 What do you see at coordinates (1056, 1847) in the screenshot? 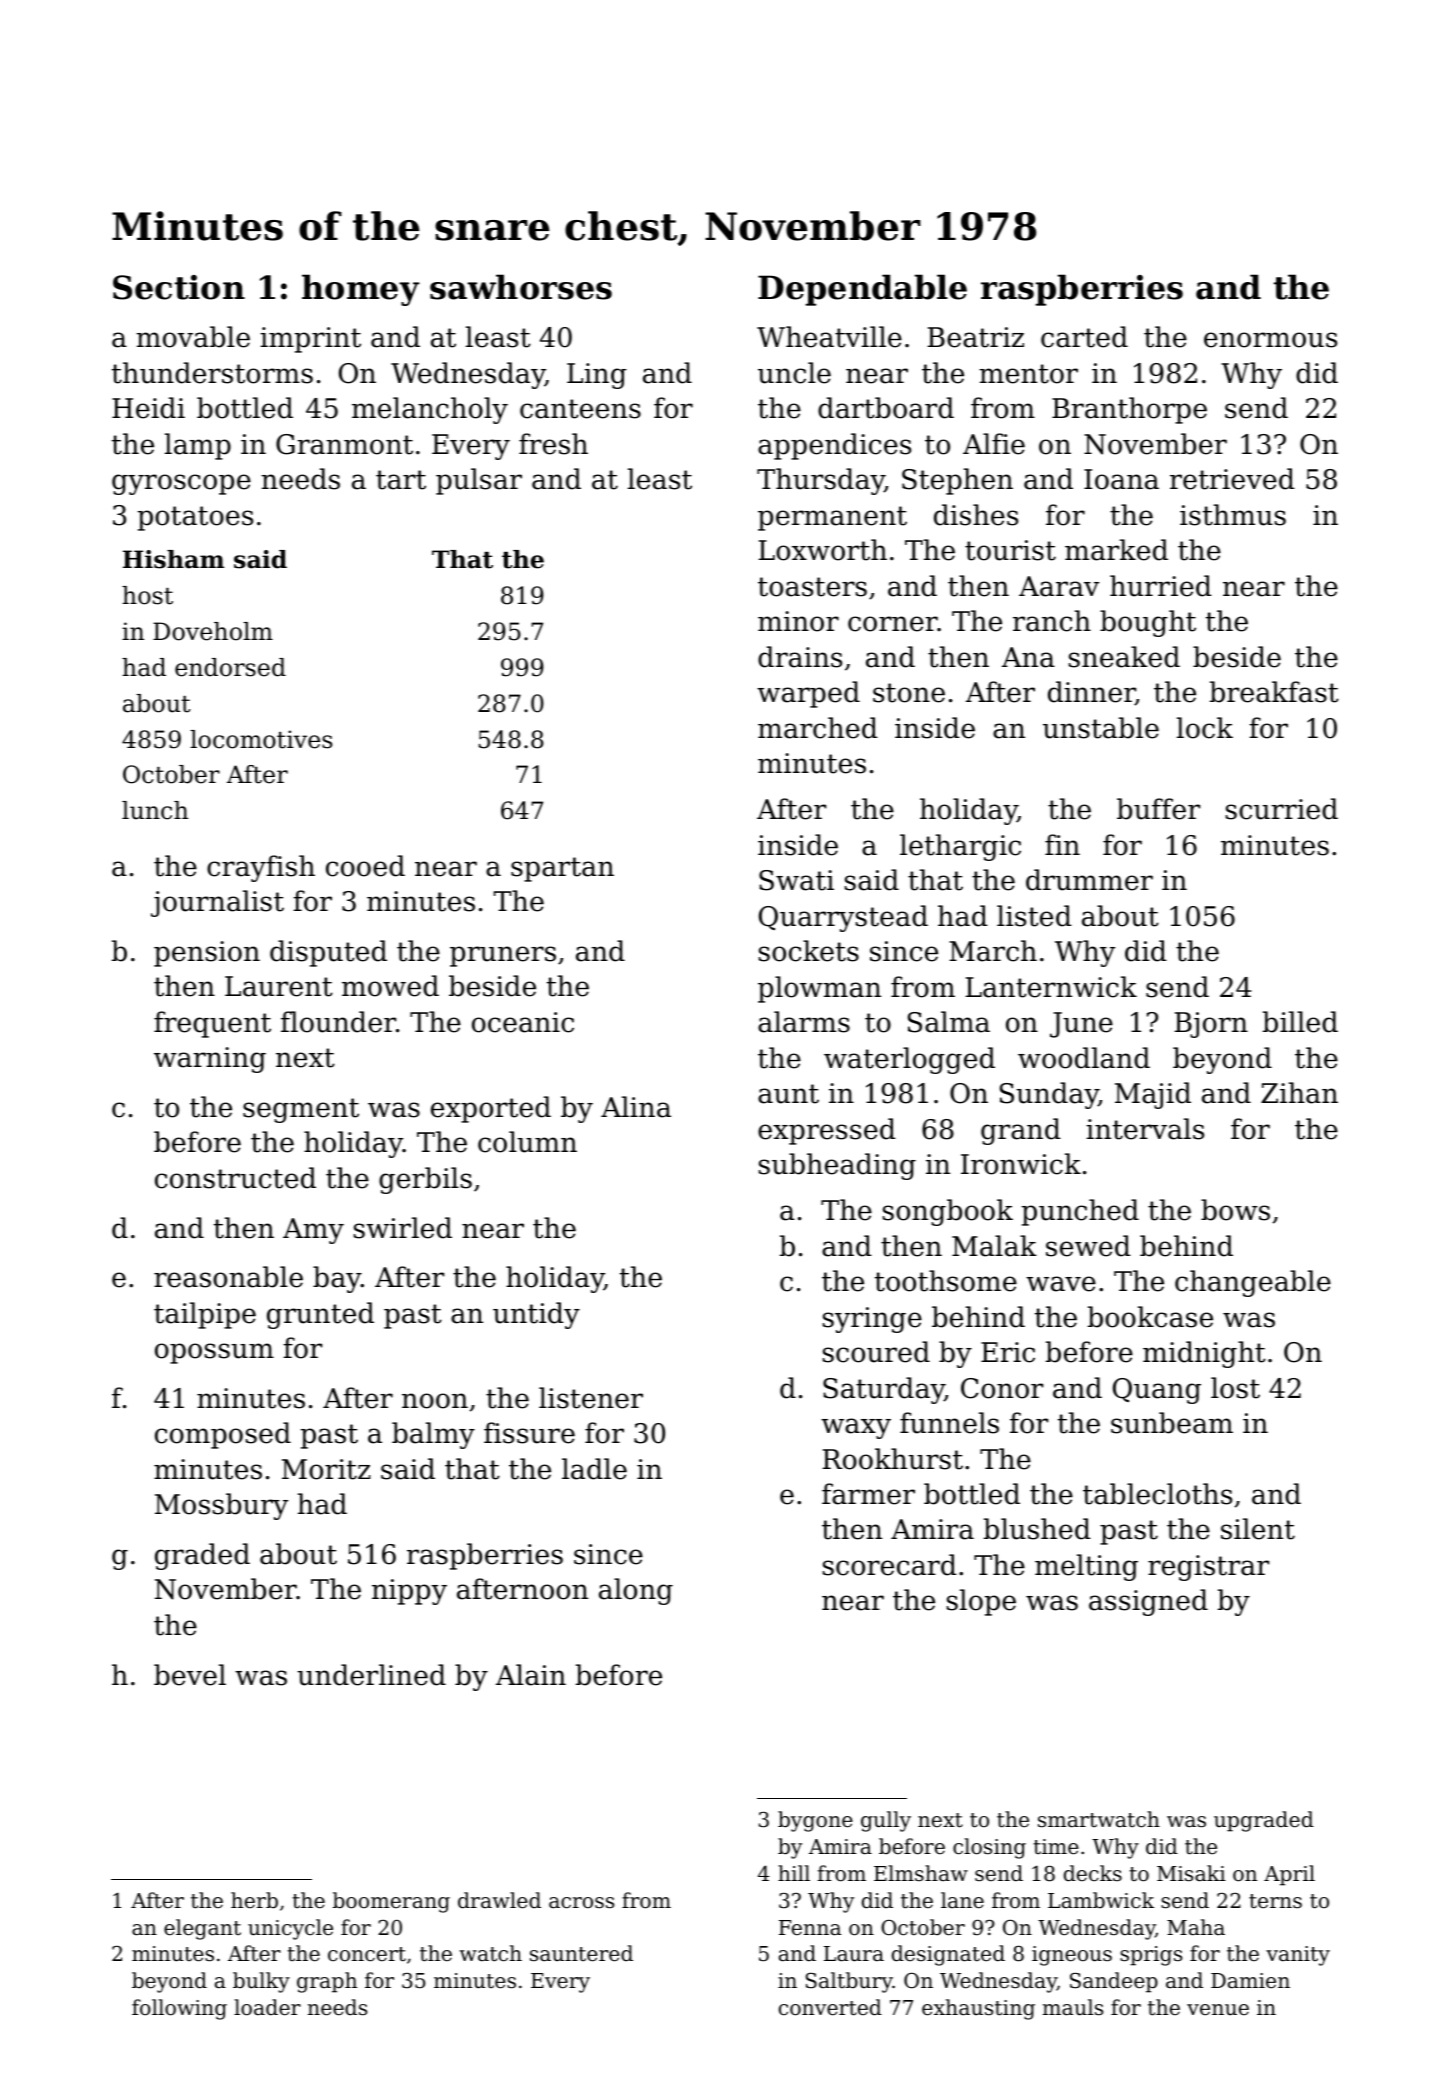
I see `time` at bounding box center [1056, 1847].
